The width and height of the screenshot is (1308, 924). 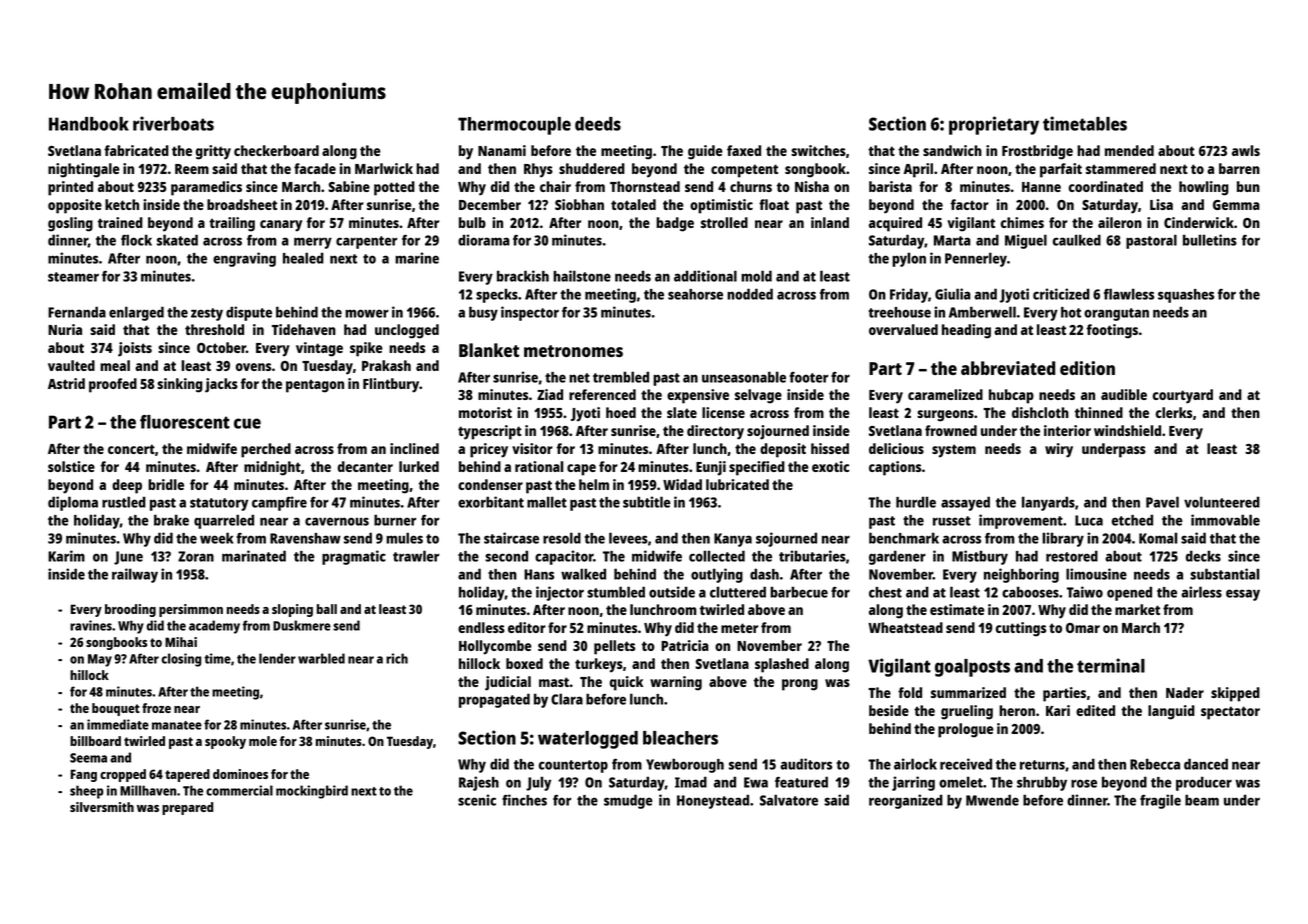 What do you see at coordinates (573, 351) in the screenshot?
I see `metronomes` at bounding box center [573, 351].
